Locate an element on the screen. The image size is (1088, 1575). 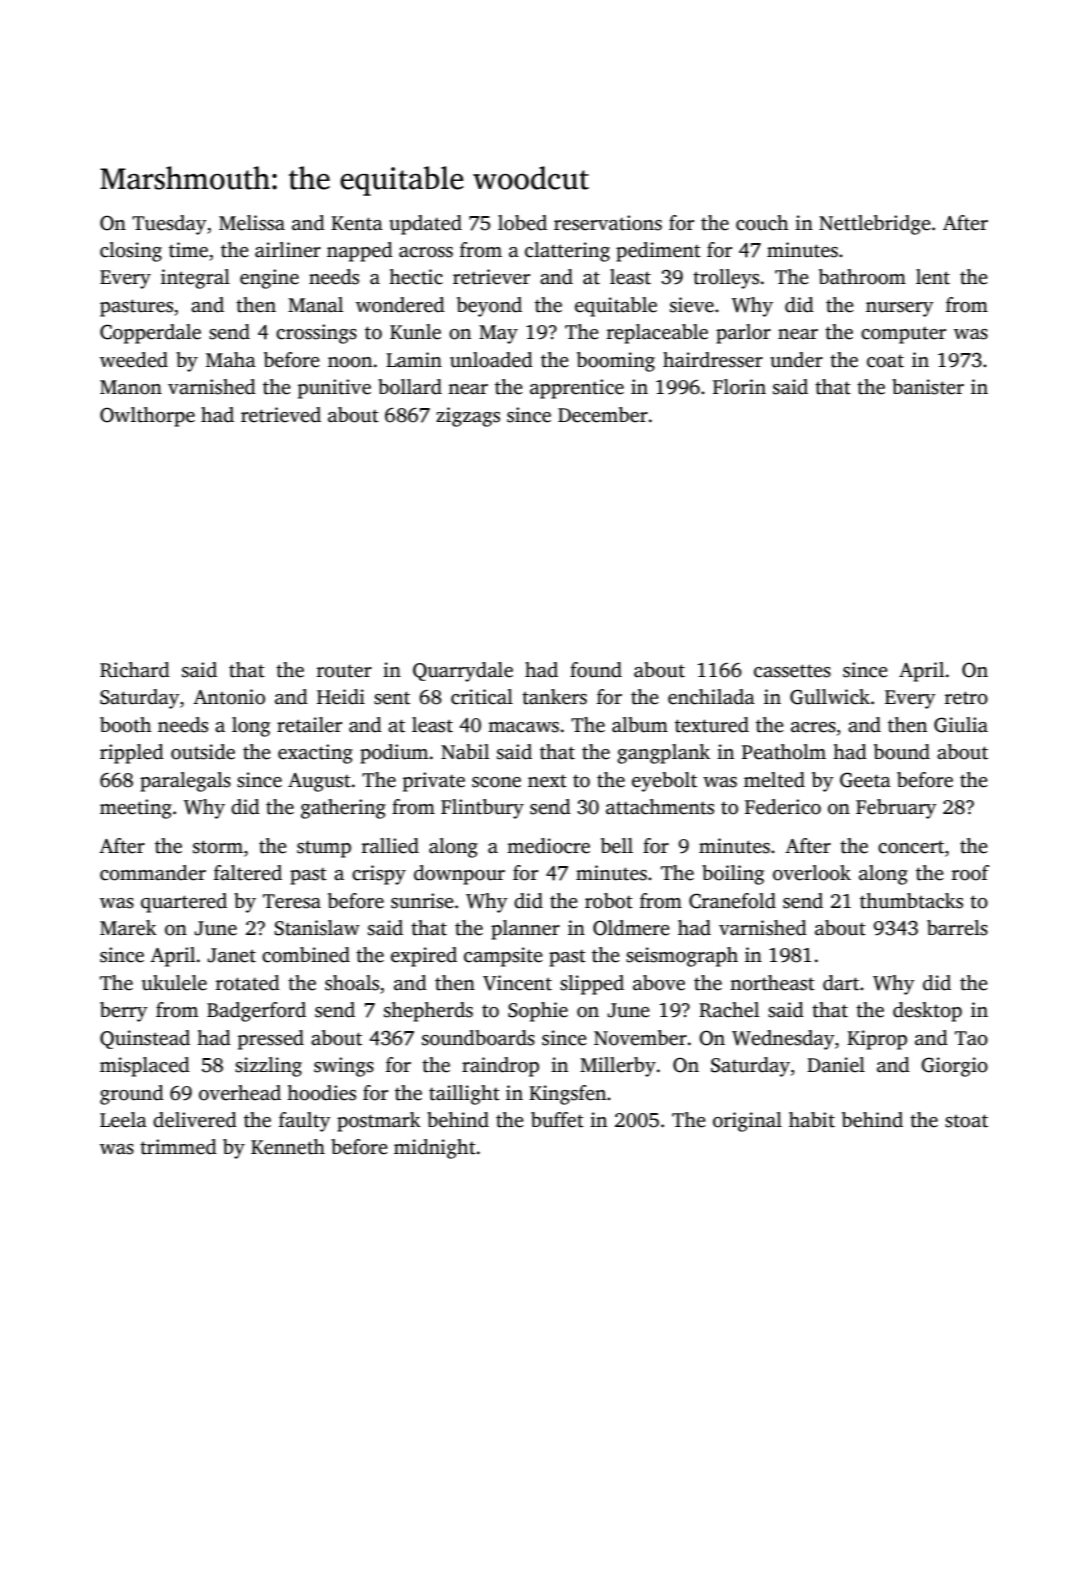
ground is located at coordinates (132, 1095).
